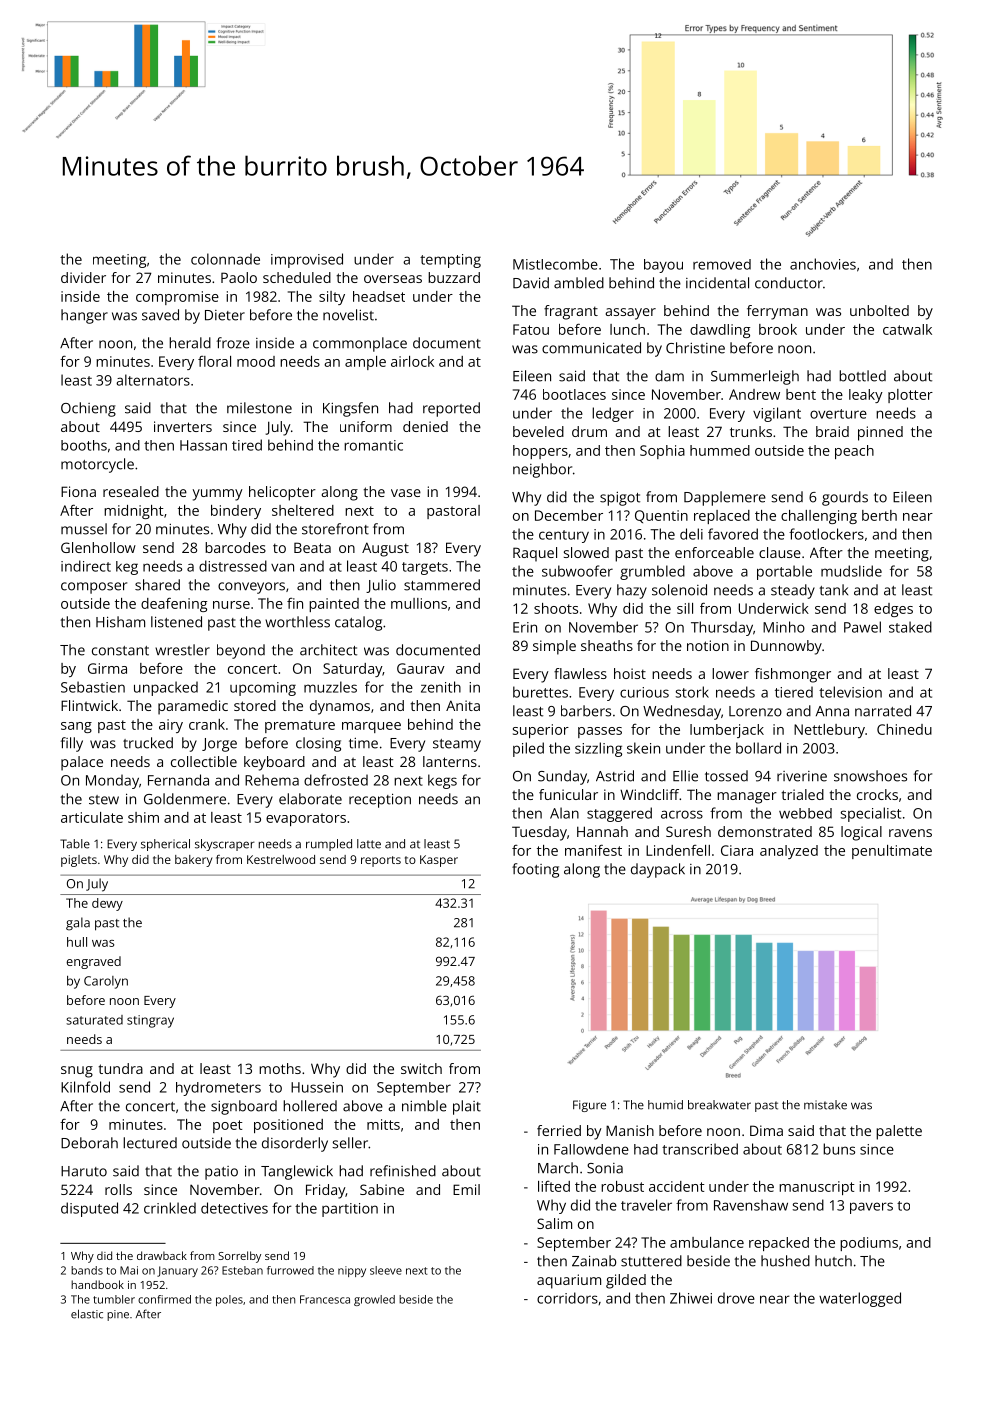 This page has height=1410, width=993. What do you see at coordinates (89, 1143) in the page?
I see `Deborah` at bounding box center [89, 1143].
